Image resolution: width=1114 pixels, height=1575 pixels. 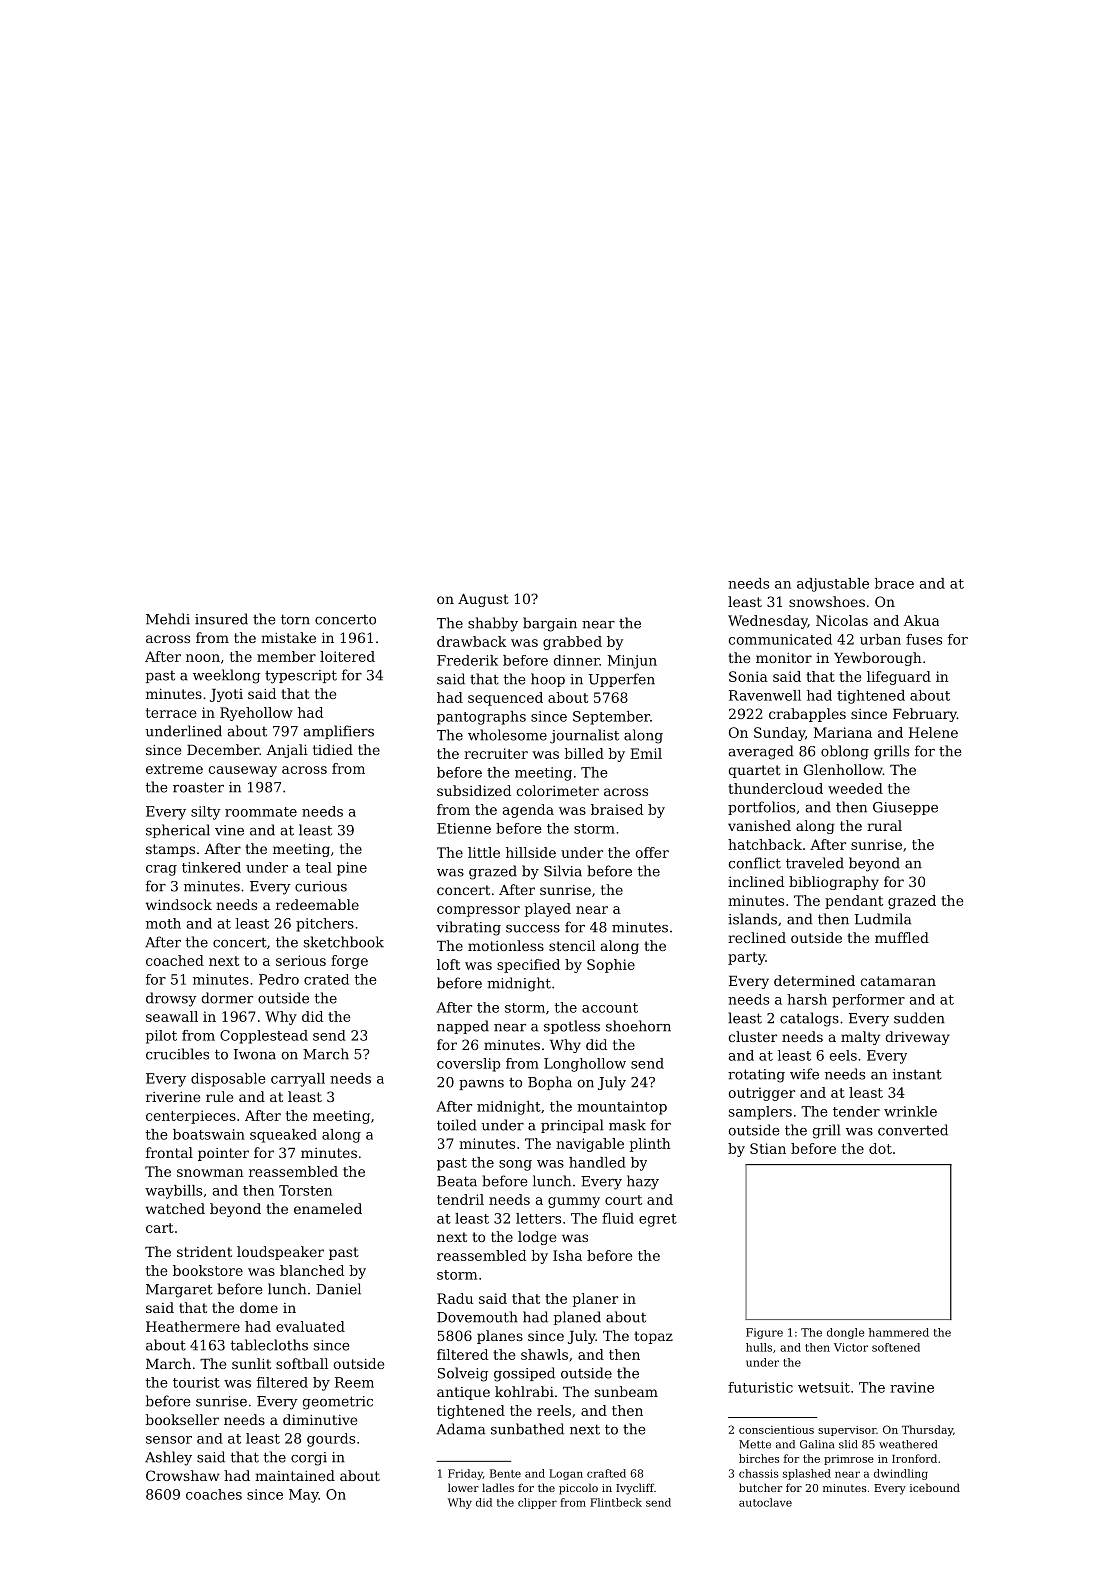 I want to click on shawls, so click(x=544, y=1354).
